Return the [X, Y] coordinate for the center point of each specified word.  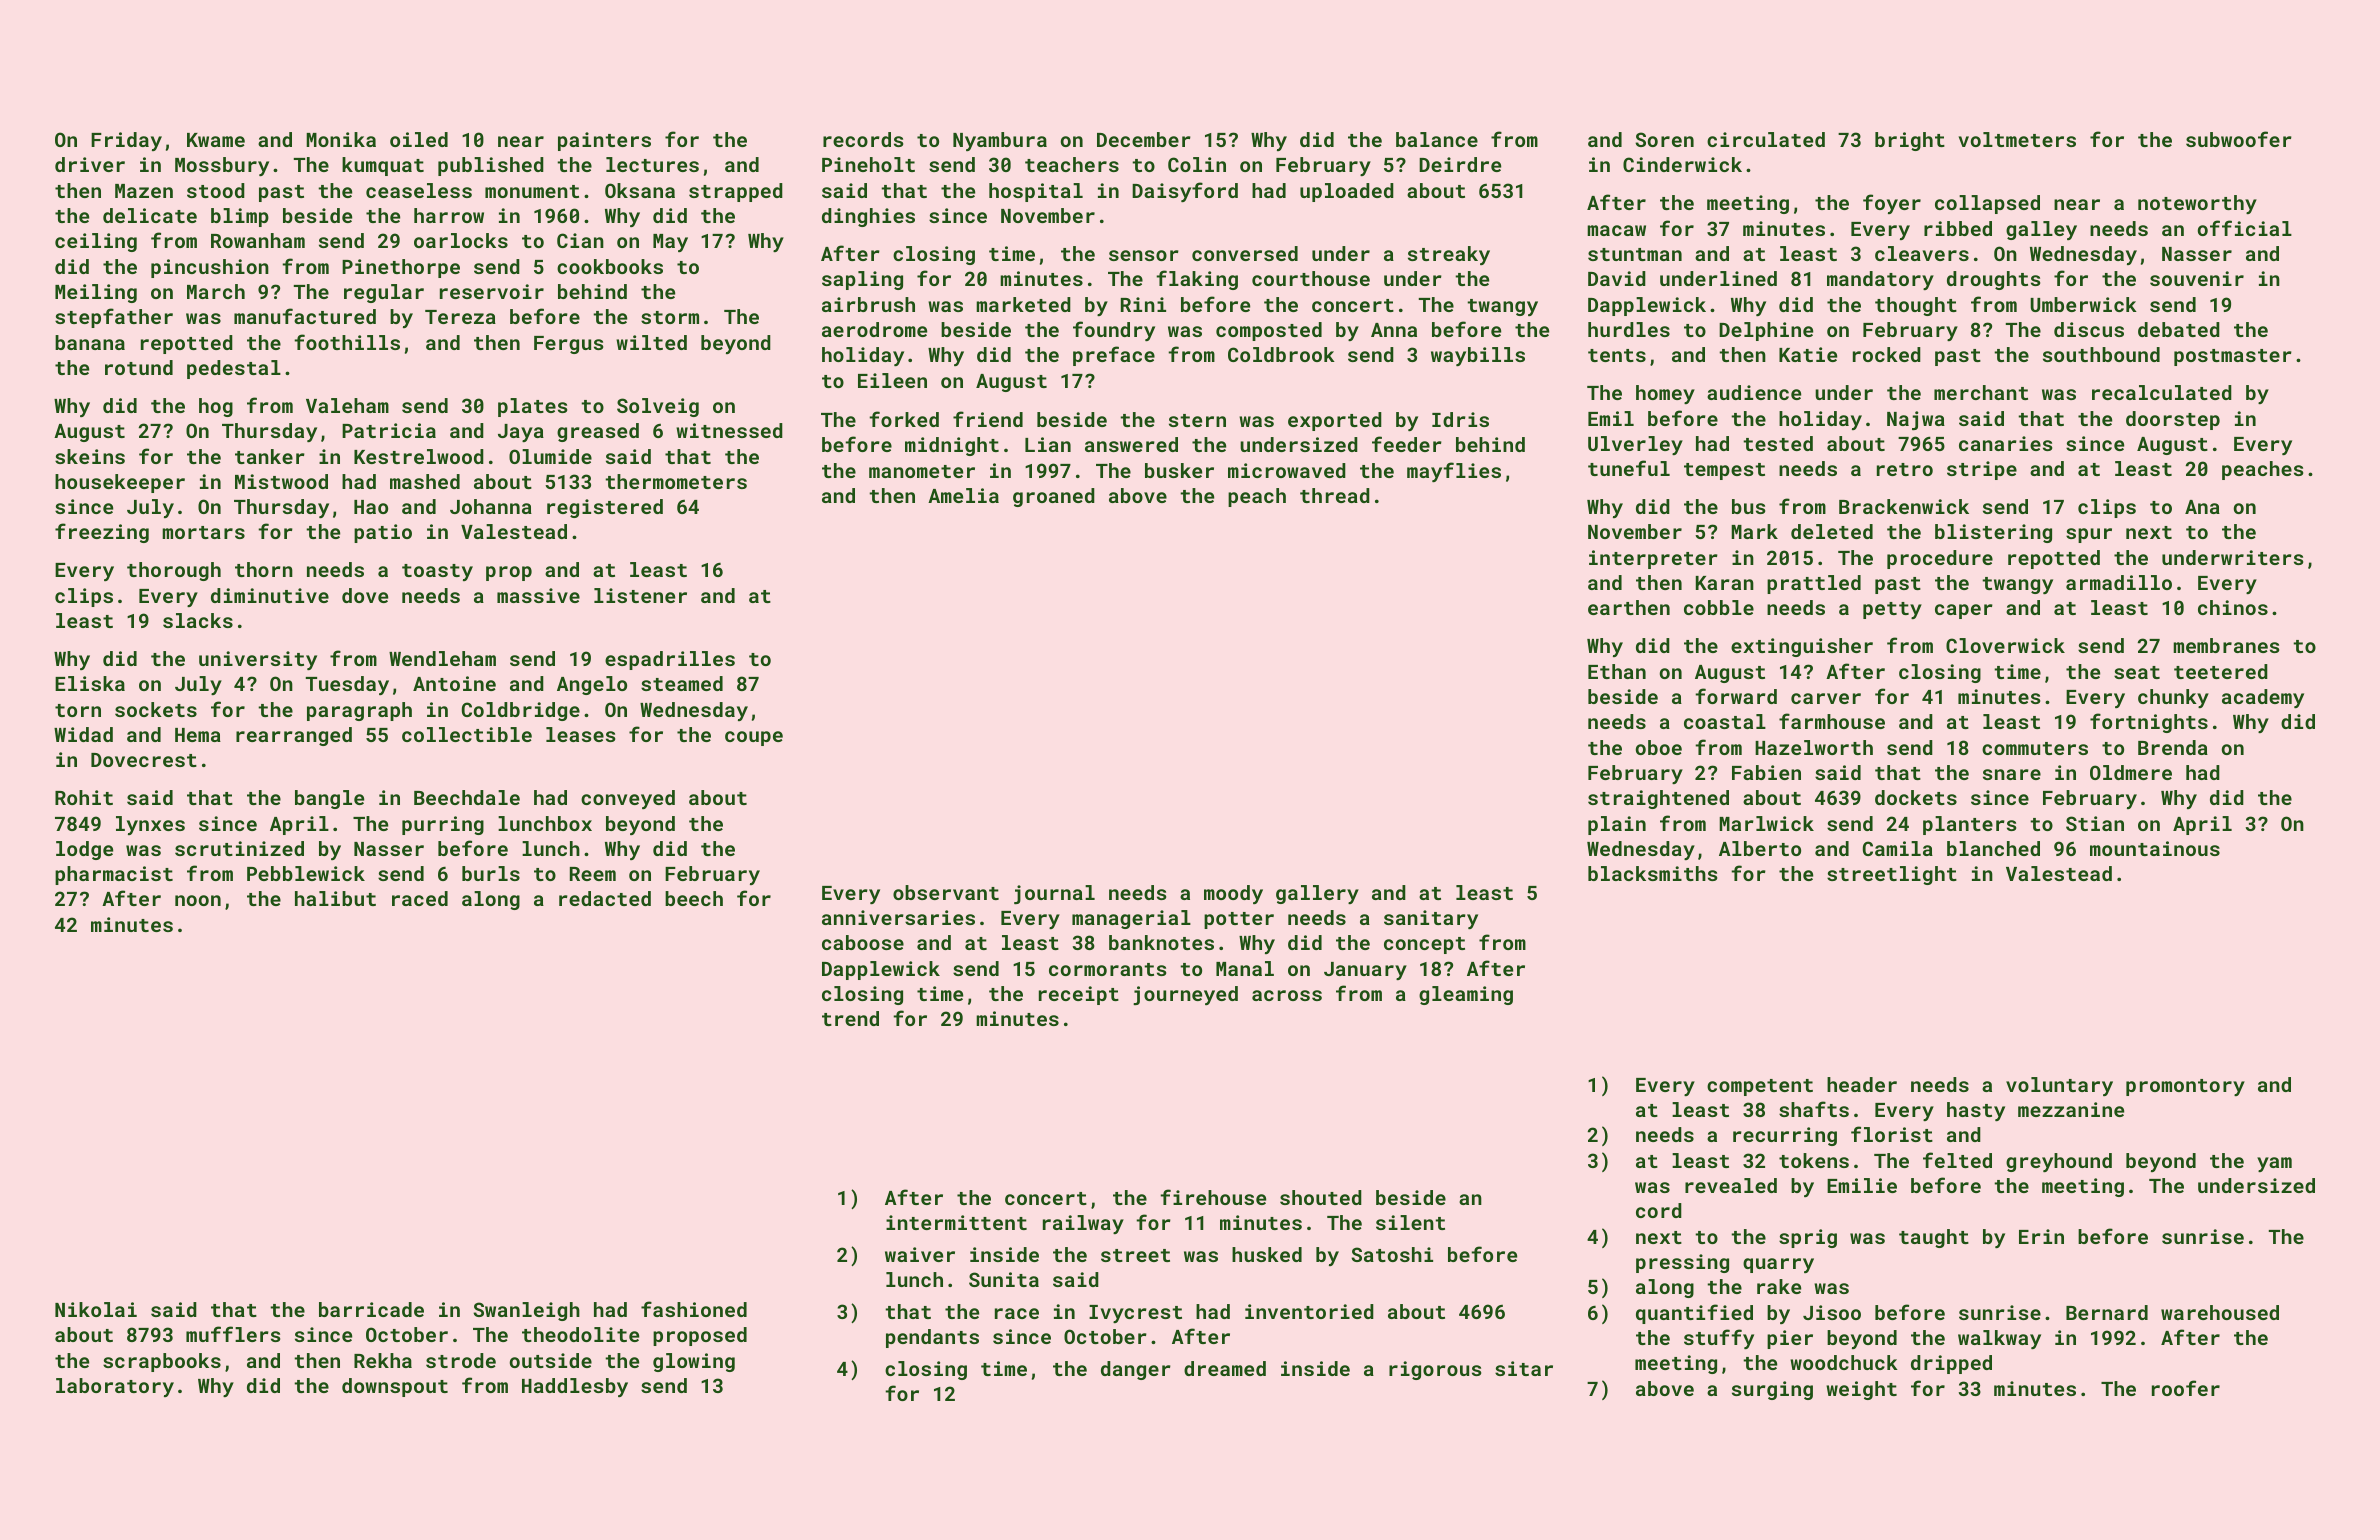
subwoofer [2239, 139]
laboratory [115, 1387]
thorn [264, 569]
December [1144, 139]
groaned [1054, 497]
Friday [126, 141]
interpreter [1653, 559]
